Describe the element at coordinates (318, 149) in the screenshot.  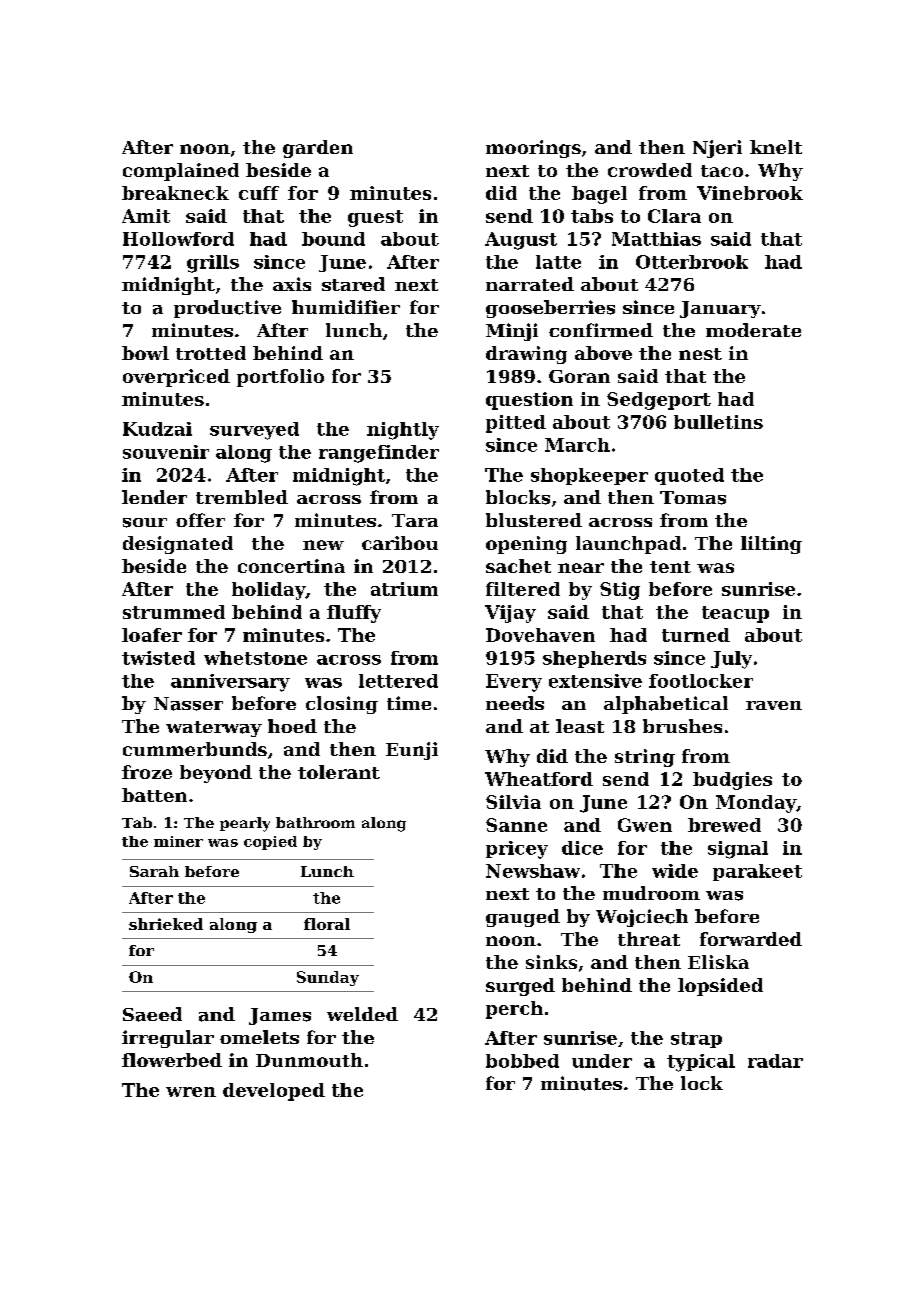
I see `garden` at that location.
